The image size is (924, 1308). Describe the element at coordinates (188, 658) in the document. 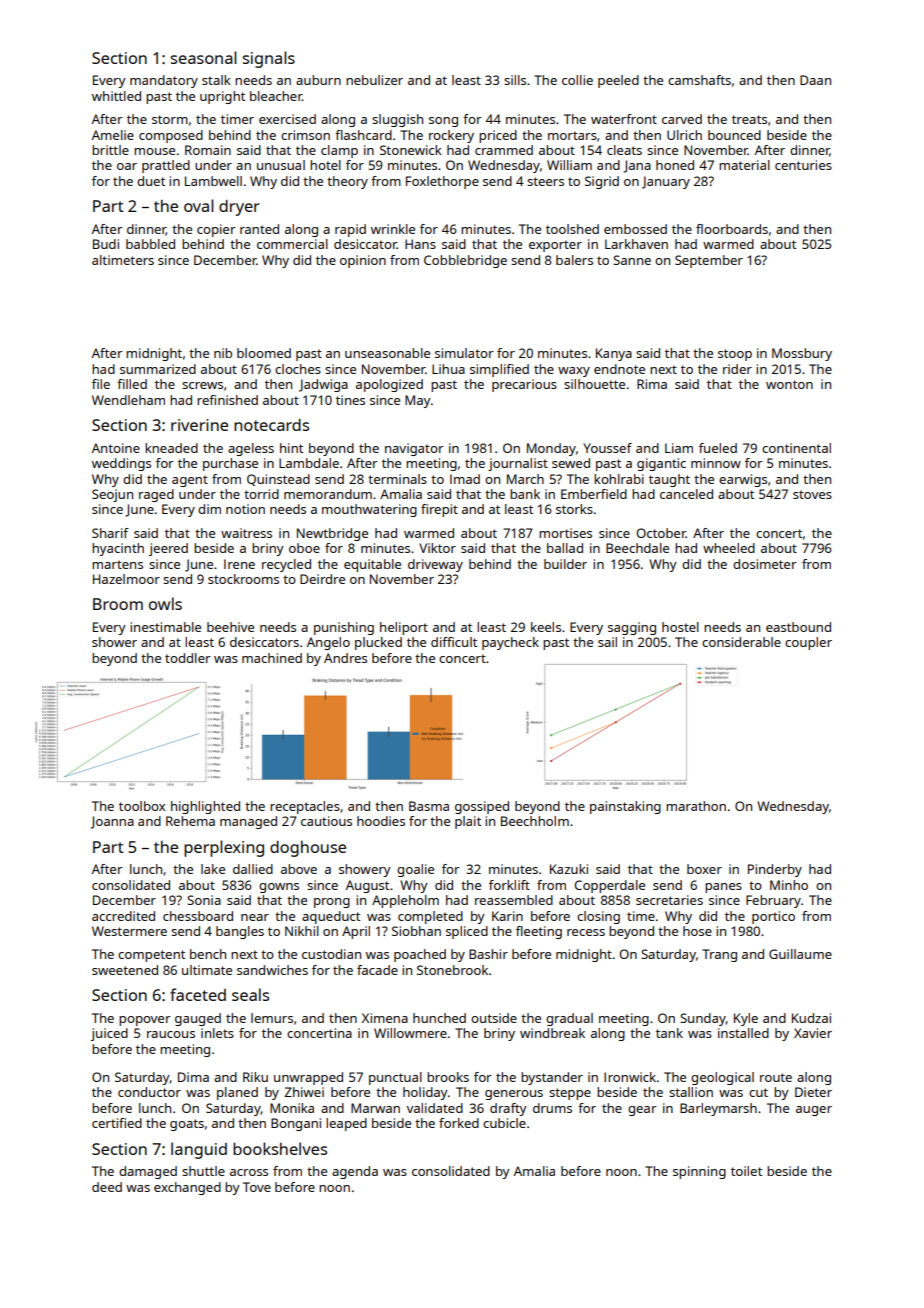

I see `toddler` at that location.
